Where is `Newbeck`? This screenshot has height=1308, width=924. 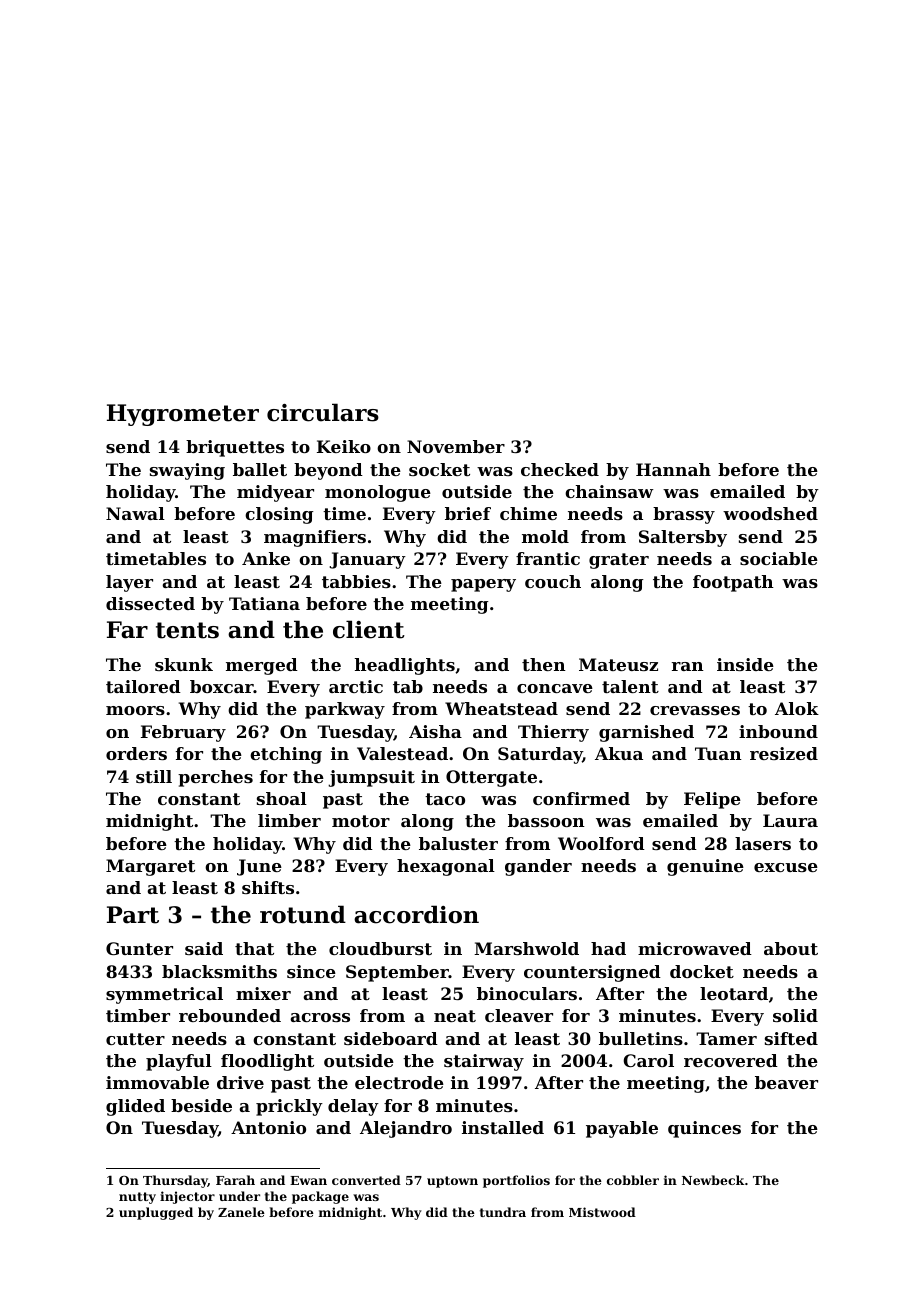 Newbeck is located at coordinates (713, 1180).
